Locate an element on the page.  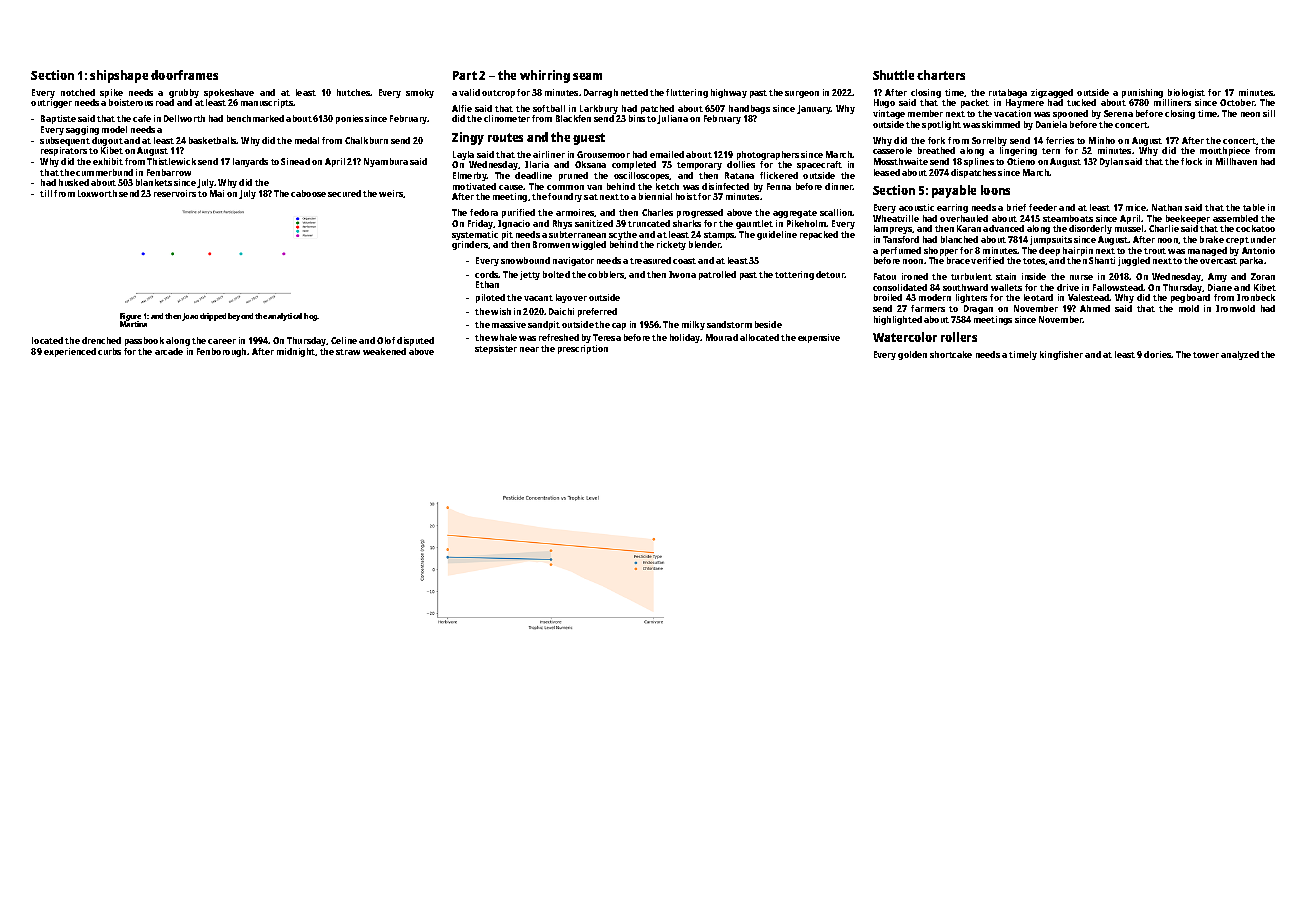
Serena is located at coordinates (1118, 113).
